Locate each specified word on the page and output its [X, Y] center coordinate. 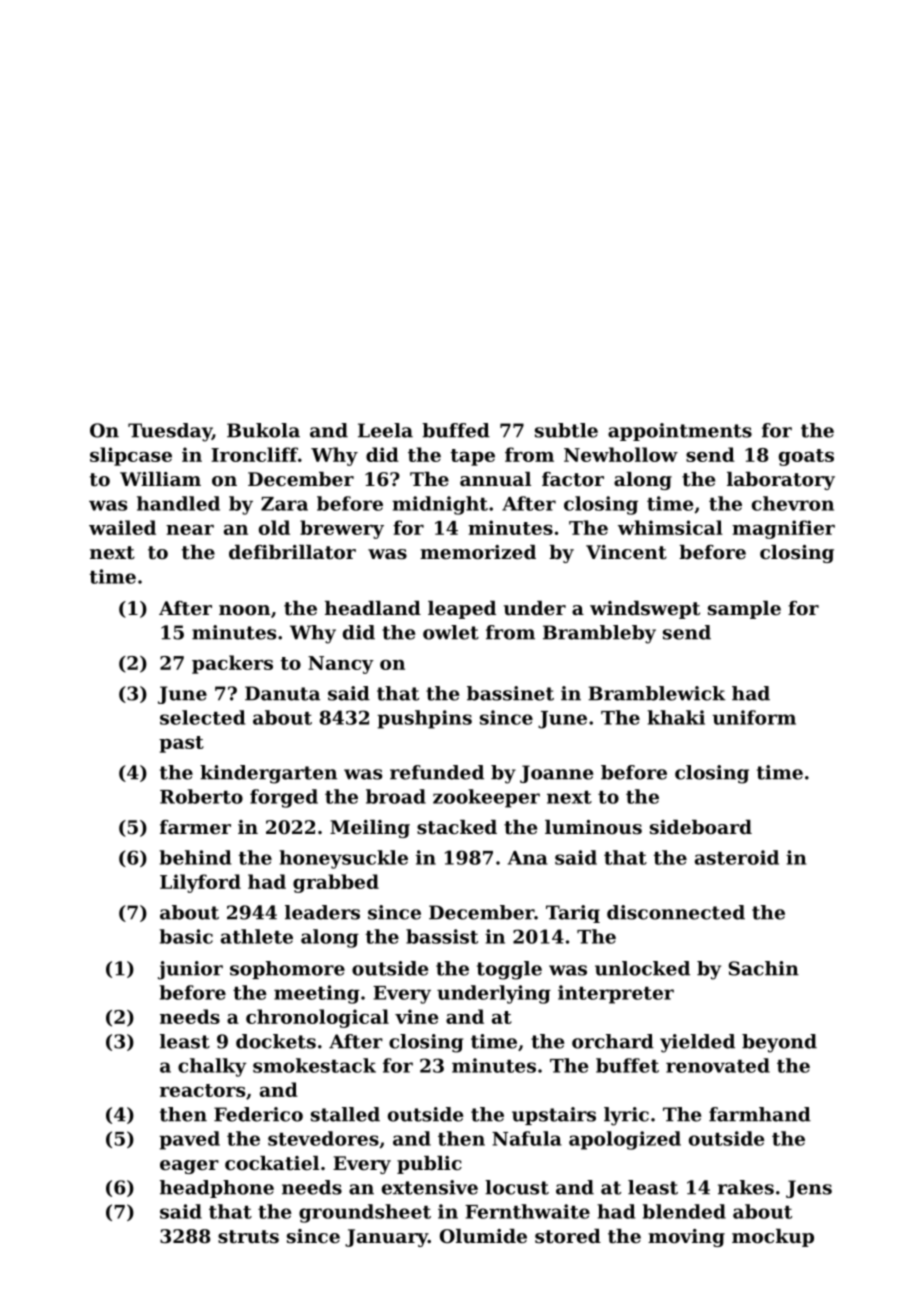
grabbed [336, 883]
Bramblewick [657, 693]
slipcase [131, 456]
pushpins [424, 719]
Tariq [573, 914]
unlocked [642, 968]
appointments [680, 432]
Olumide [483, 1236]
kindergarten [268, 774]
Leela [385, 430]
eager [189, 1167]
